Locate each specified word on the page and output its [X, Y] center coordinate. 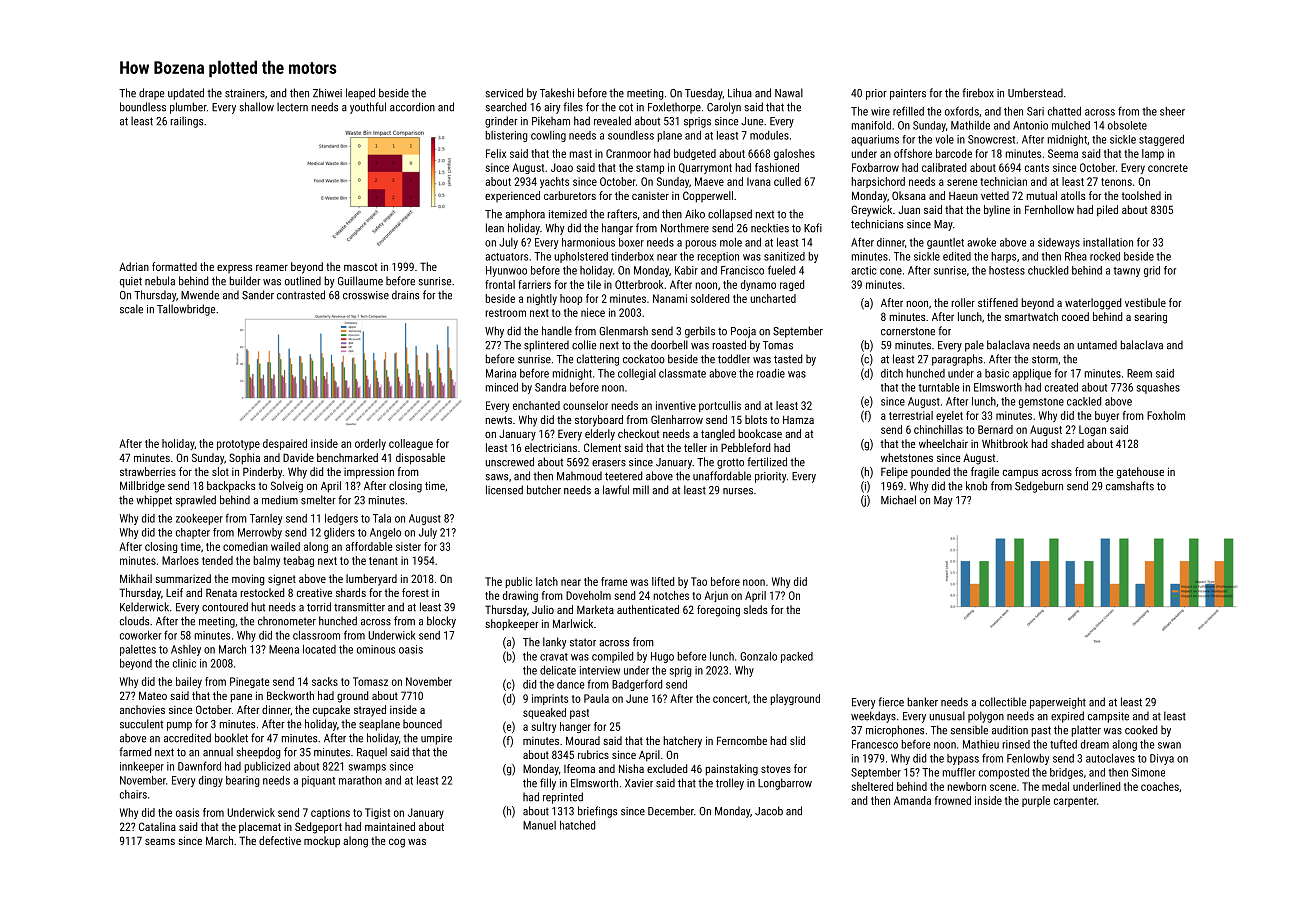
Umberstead [1035, 93]
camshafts [1130, 486]
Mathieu [981, 744]
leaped [360, 94]
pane [241, 698]
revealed [612, 121]
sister [408, 546]
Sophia [244, 459]
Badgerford [637, 685]
